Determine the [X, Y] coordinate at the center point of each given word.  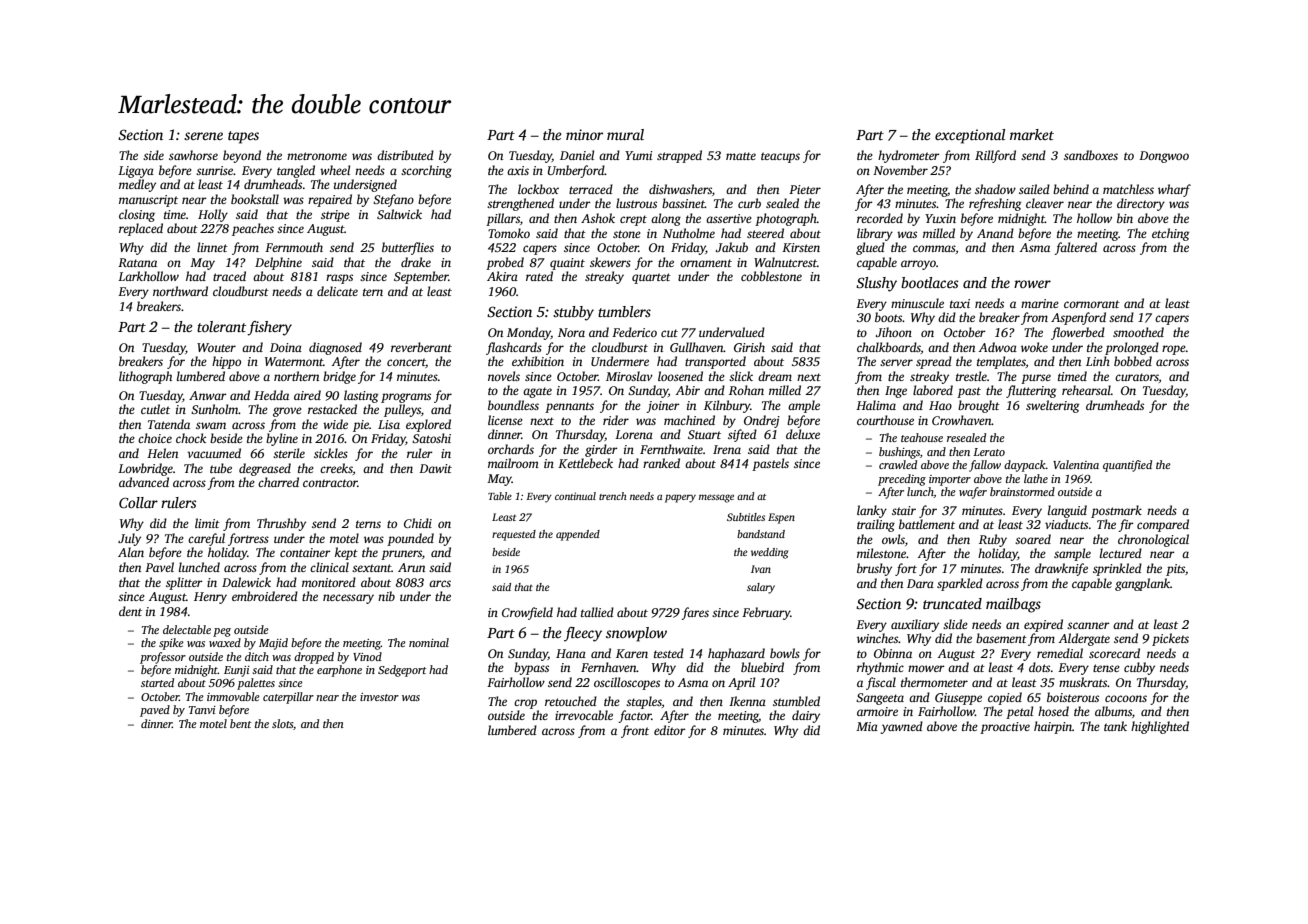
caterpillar [288, 698]
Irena [727, 449]
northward [180, 291]
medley [137, 185]
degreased [265, 469]
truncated [952, 603]
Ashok [598, 218]
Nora [571, 332]
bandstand [761, 534]
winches [877, 638]
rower [1032, 284]
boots [889, 317]
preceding [902, 480]
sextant [372, 568]
